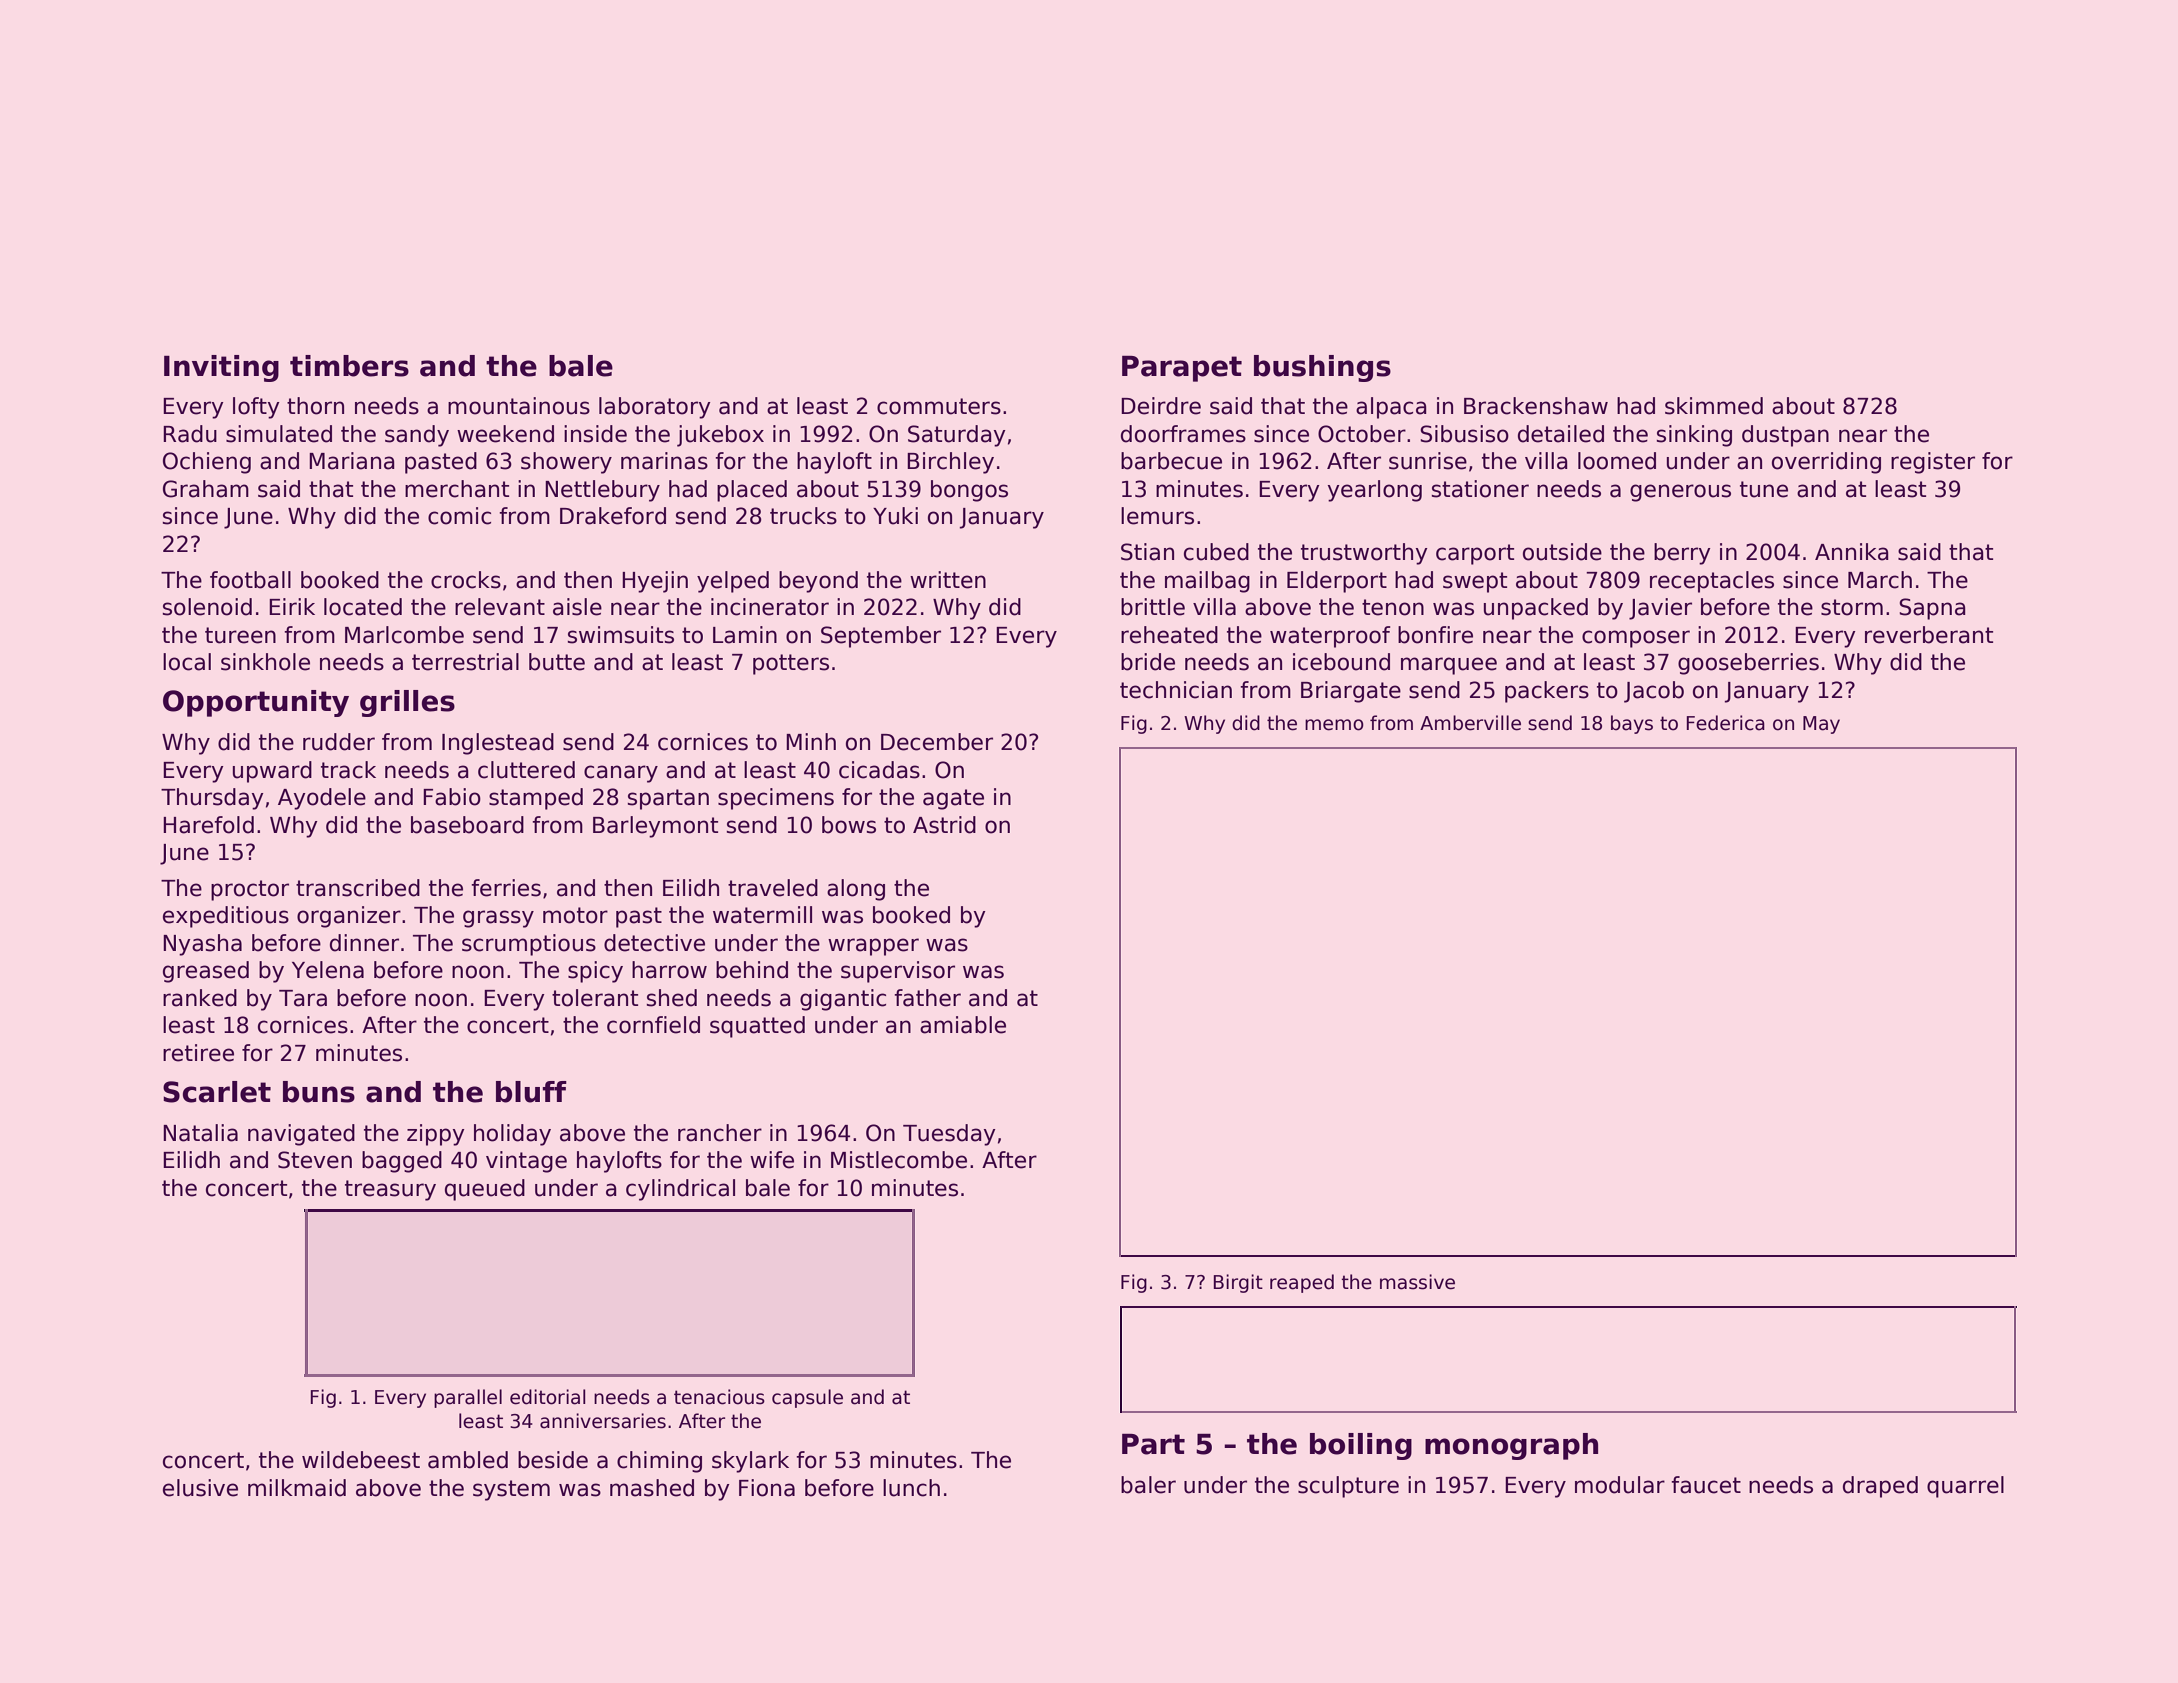  Describe the element at coordinates (1632, 724) in the document. I see `bays` at that location.
